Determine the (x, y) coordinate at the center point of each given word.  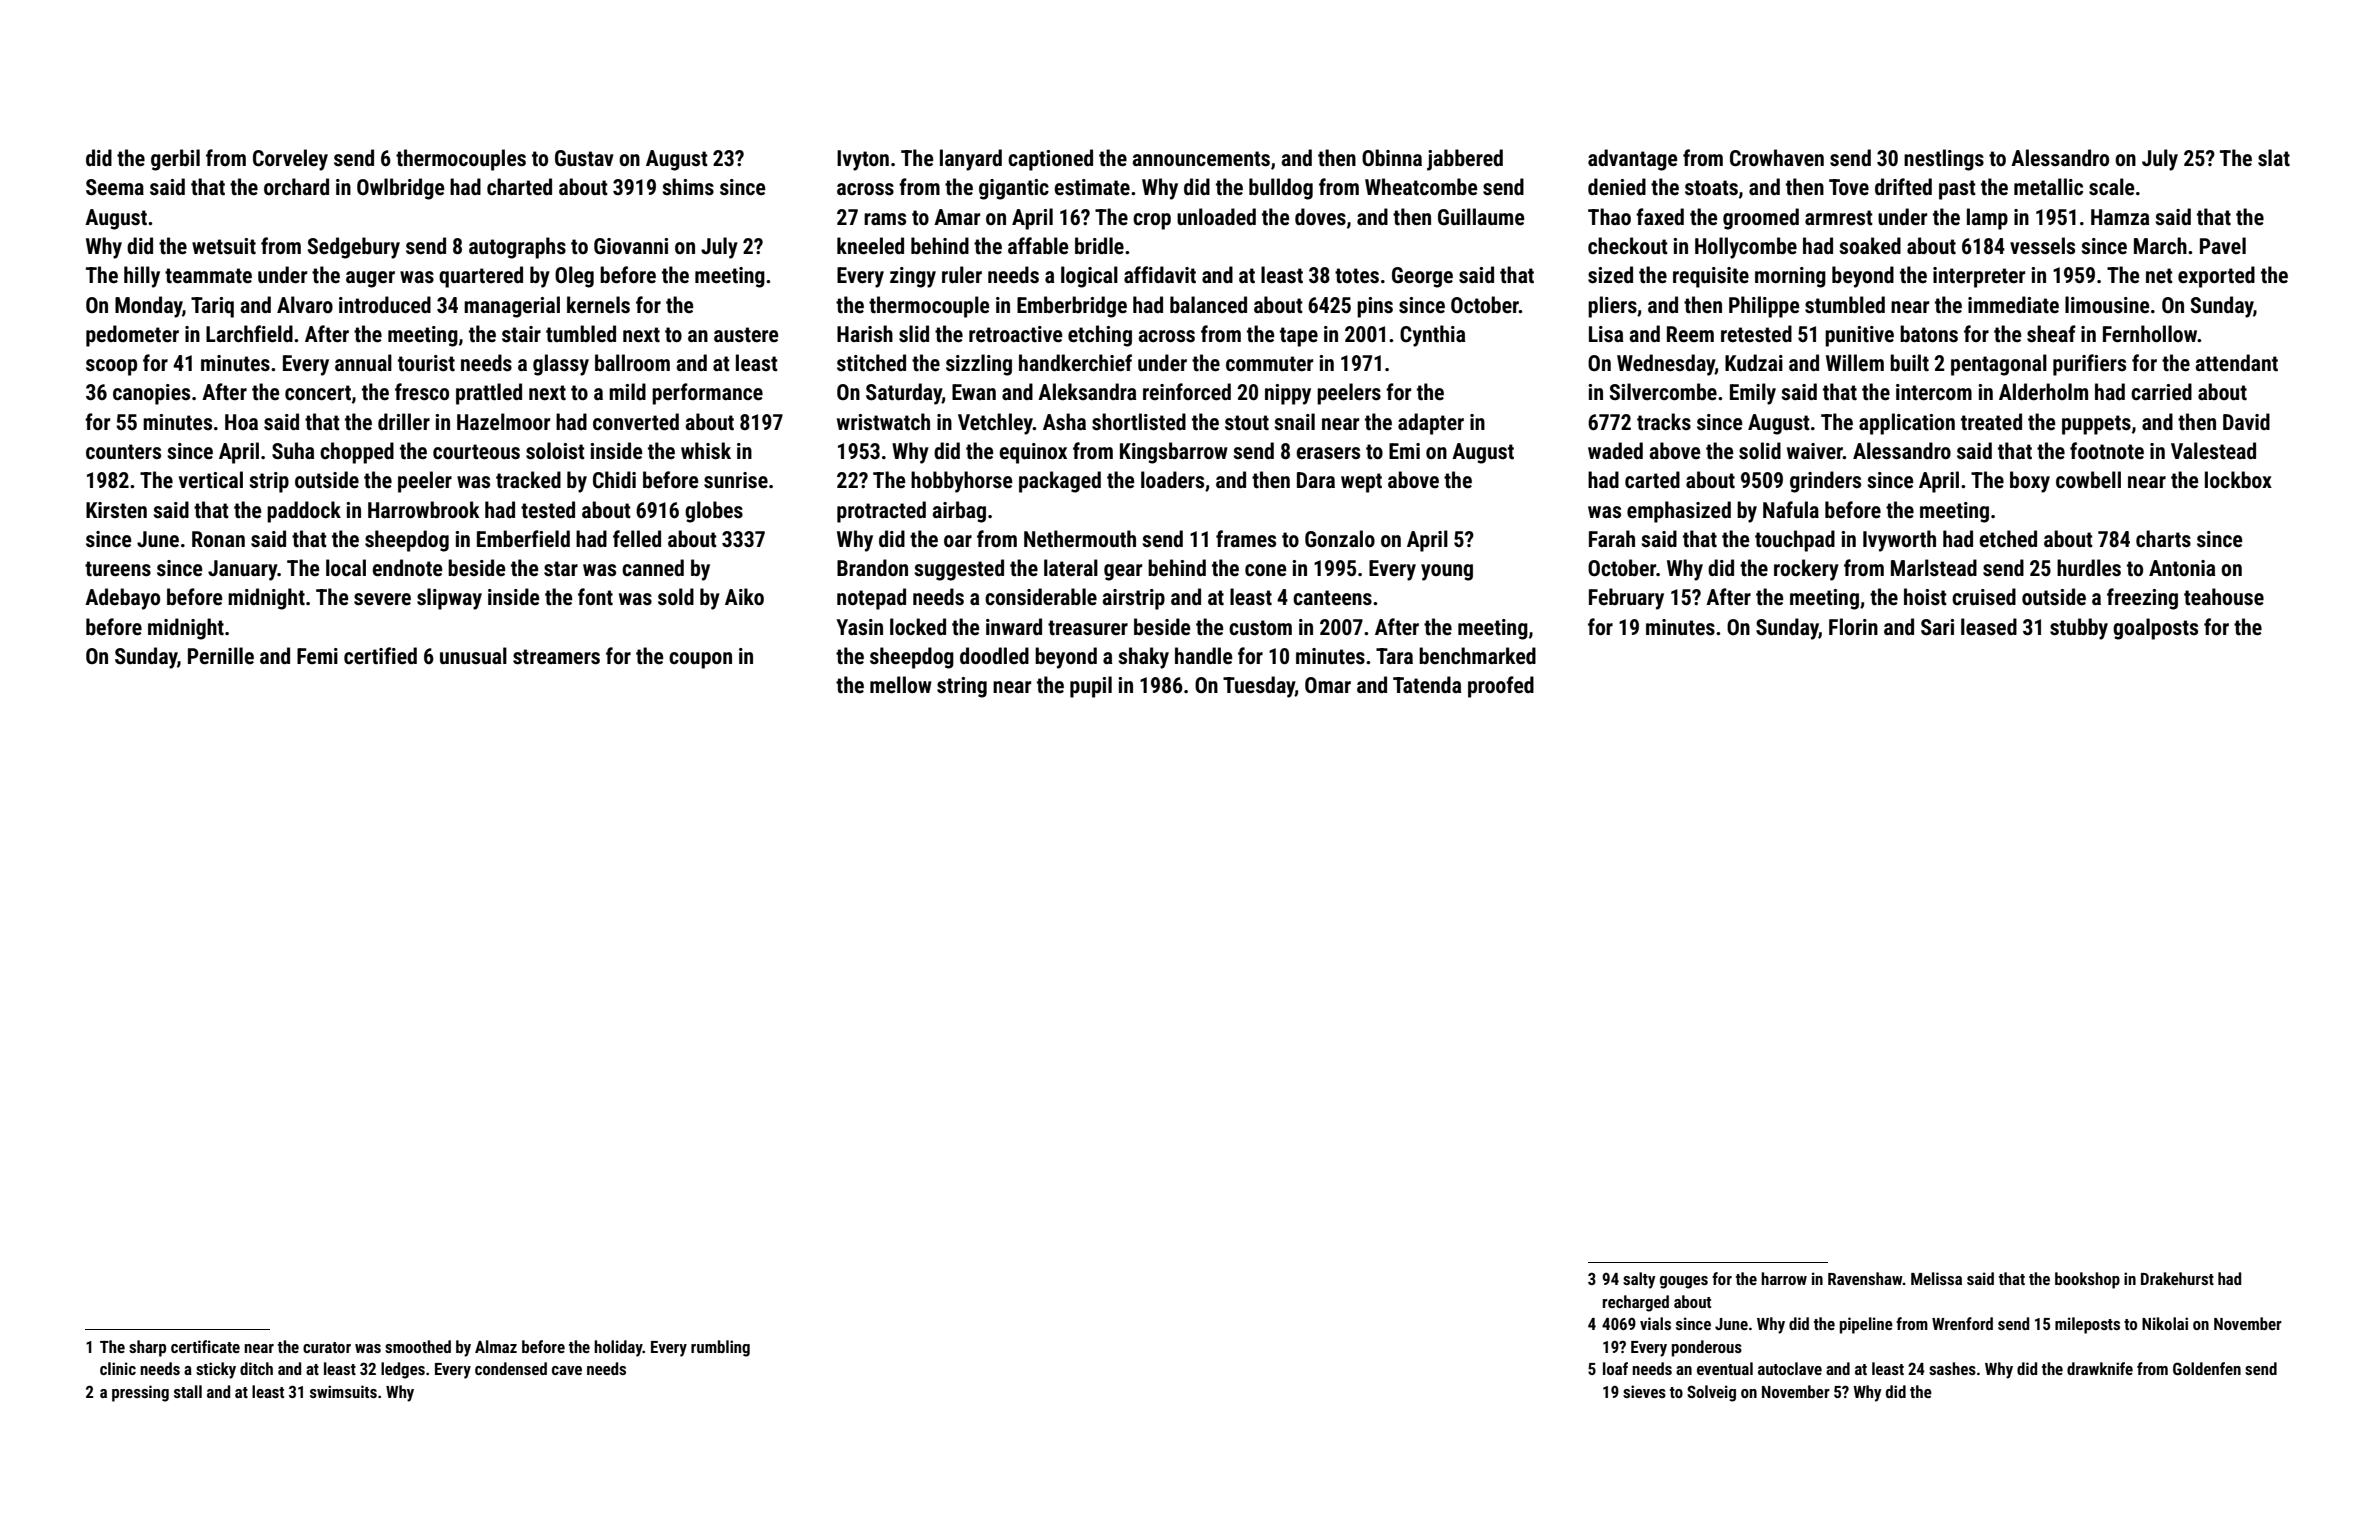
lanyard (971, 160)
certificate (205, 1346)
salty (1639, 1280)
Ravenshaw (1865, 1278)
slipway (449, 599)
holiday (618, 1348)
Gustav (584, 158)
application (1907, 424)
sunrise (736, 480)
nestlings (1944, 160)
